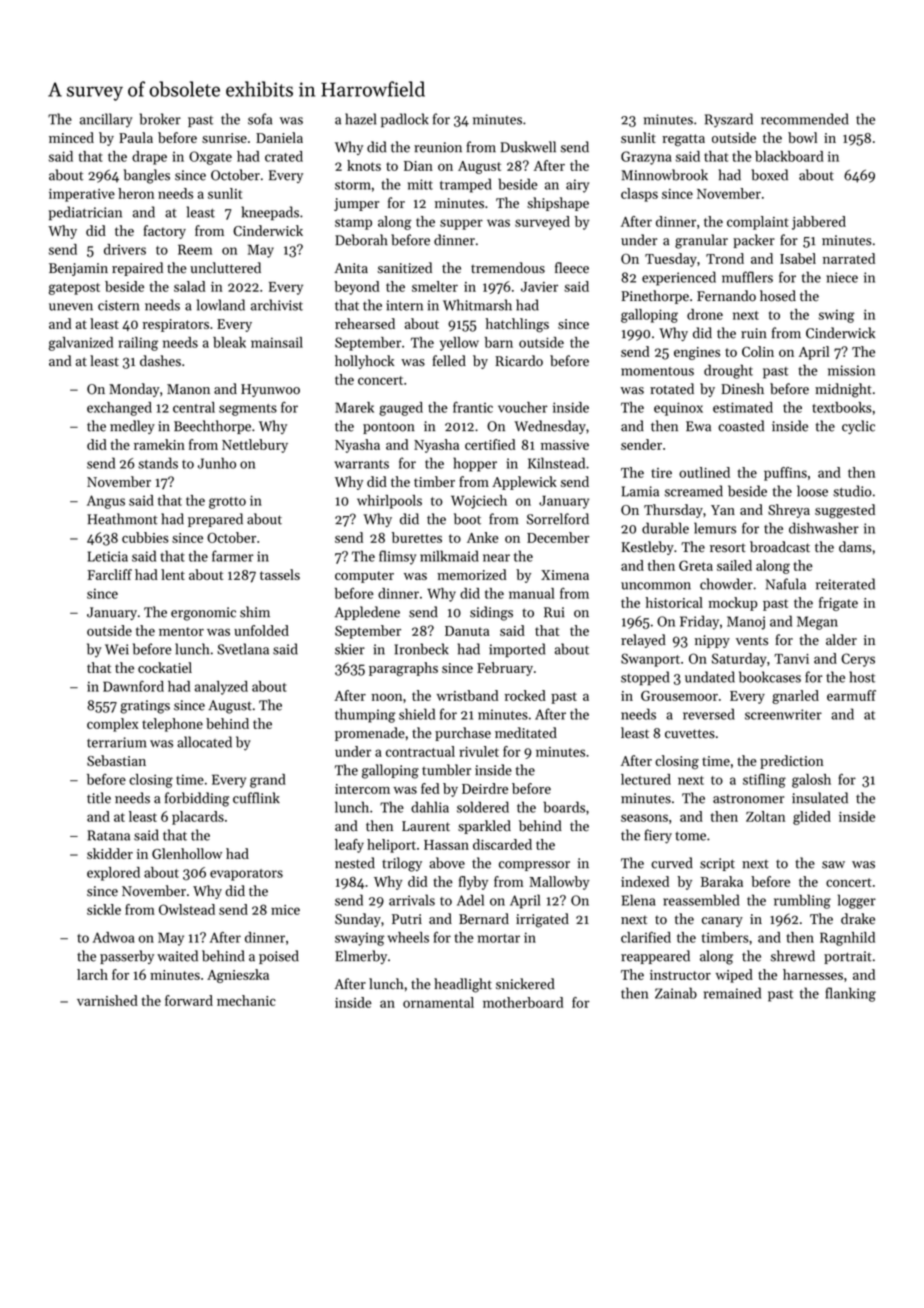 The image size is (924, 1308). What do you see at coordinates (204, 742) in the page?
I see `allocated` at bounding box center [204, 742].
